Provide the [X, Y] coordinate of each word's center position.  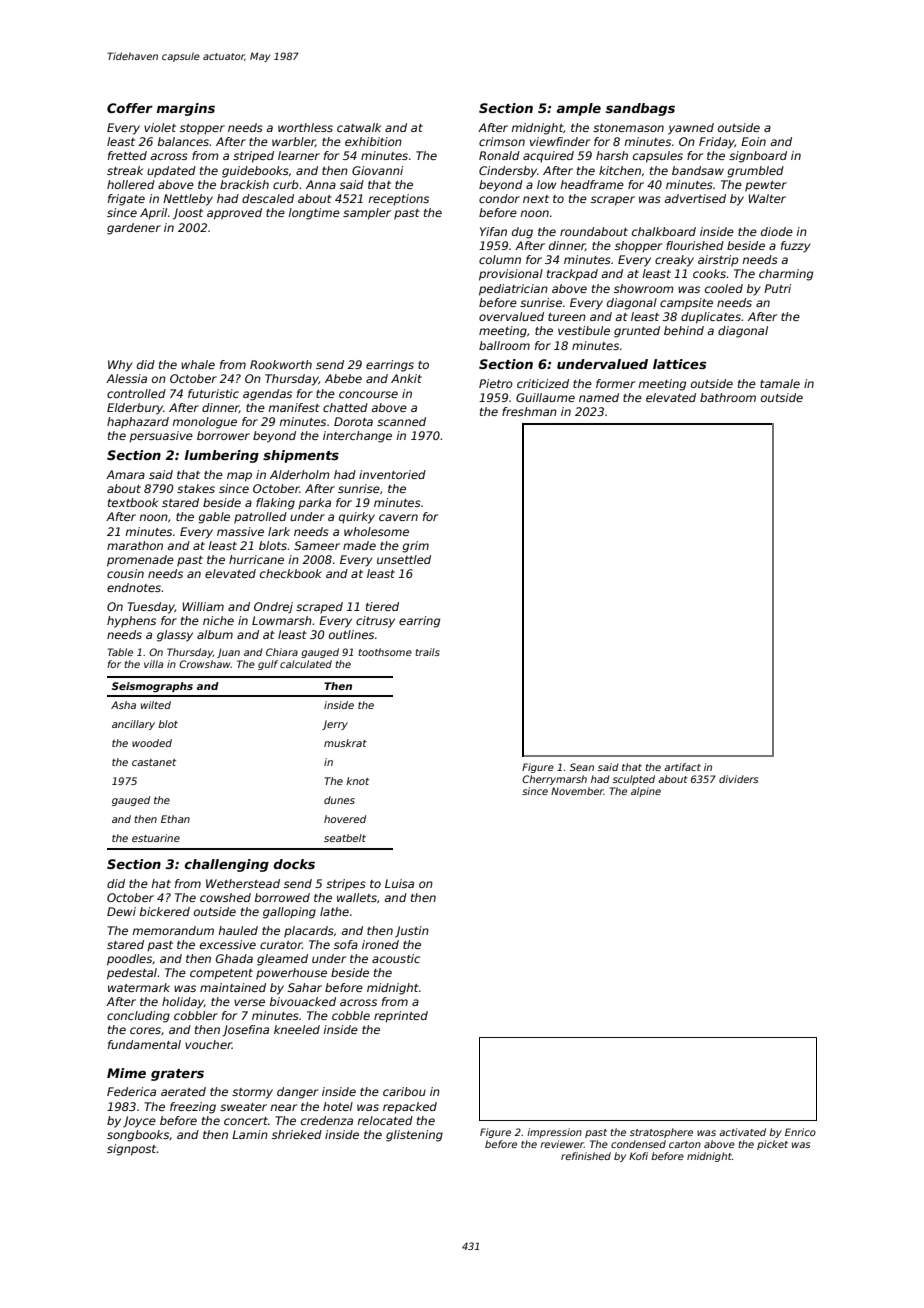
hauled [238, 930]
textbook [133, 502]
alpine [646, 792]
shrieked [297, 1134]
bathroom [728, 397]
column [500, 259]
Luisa [399, 883]
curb [285, 184]
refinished [586, 1156]
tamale [780, 383]
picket [772, 1145]
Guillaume [545, 397]
